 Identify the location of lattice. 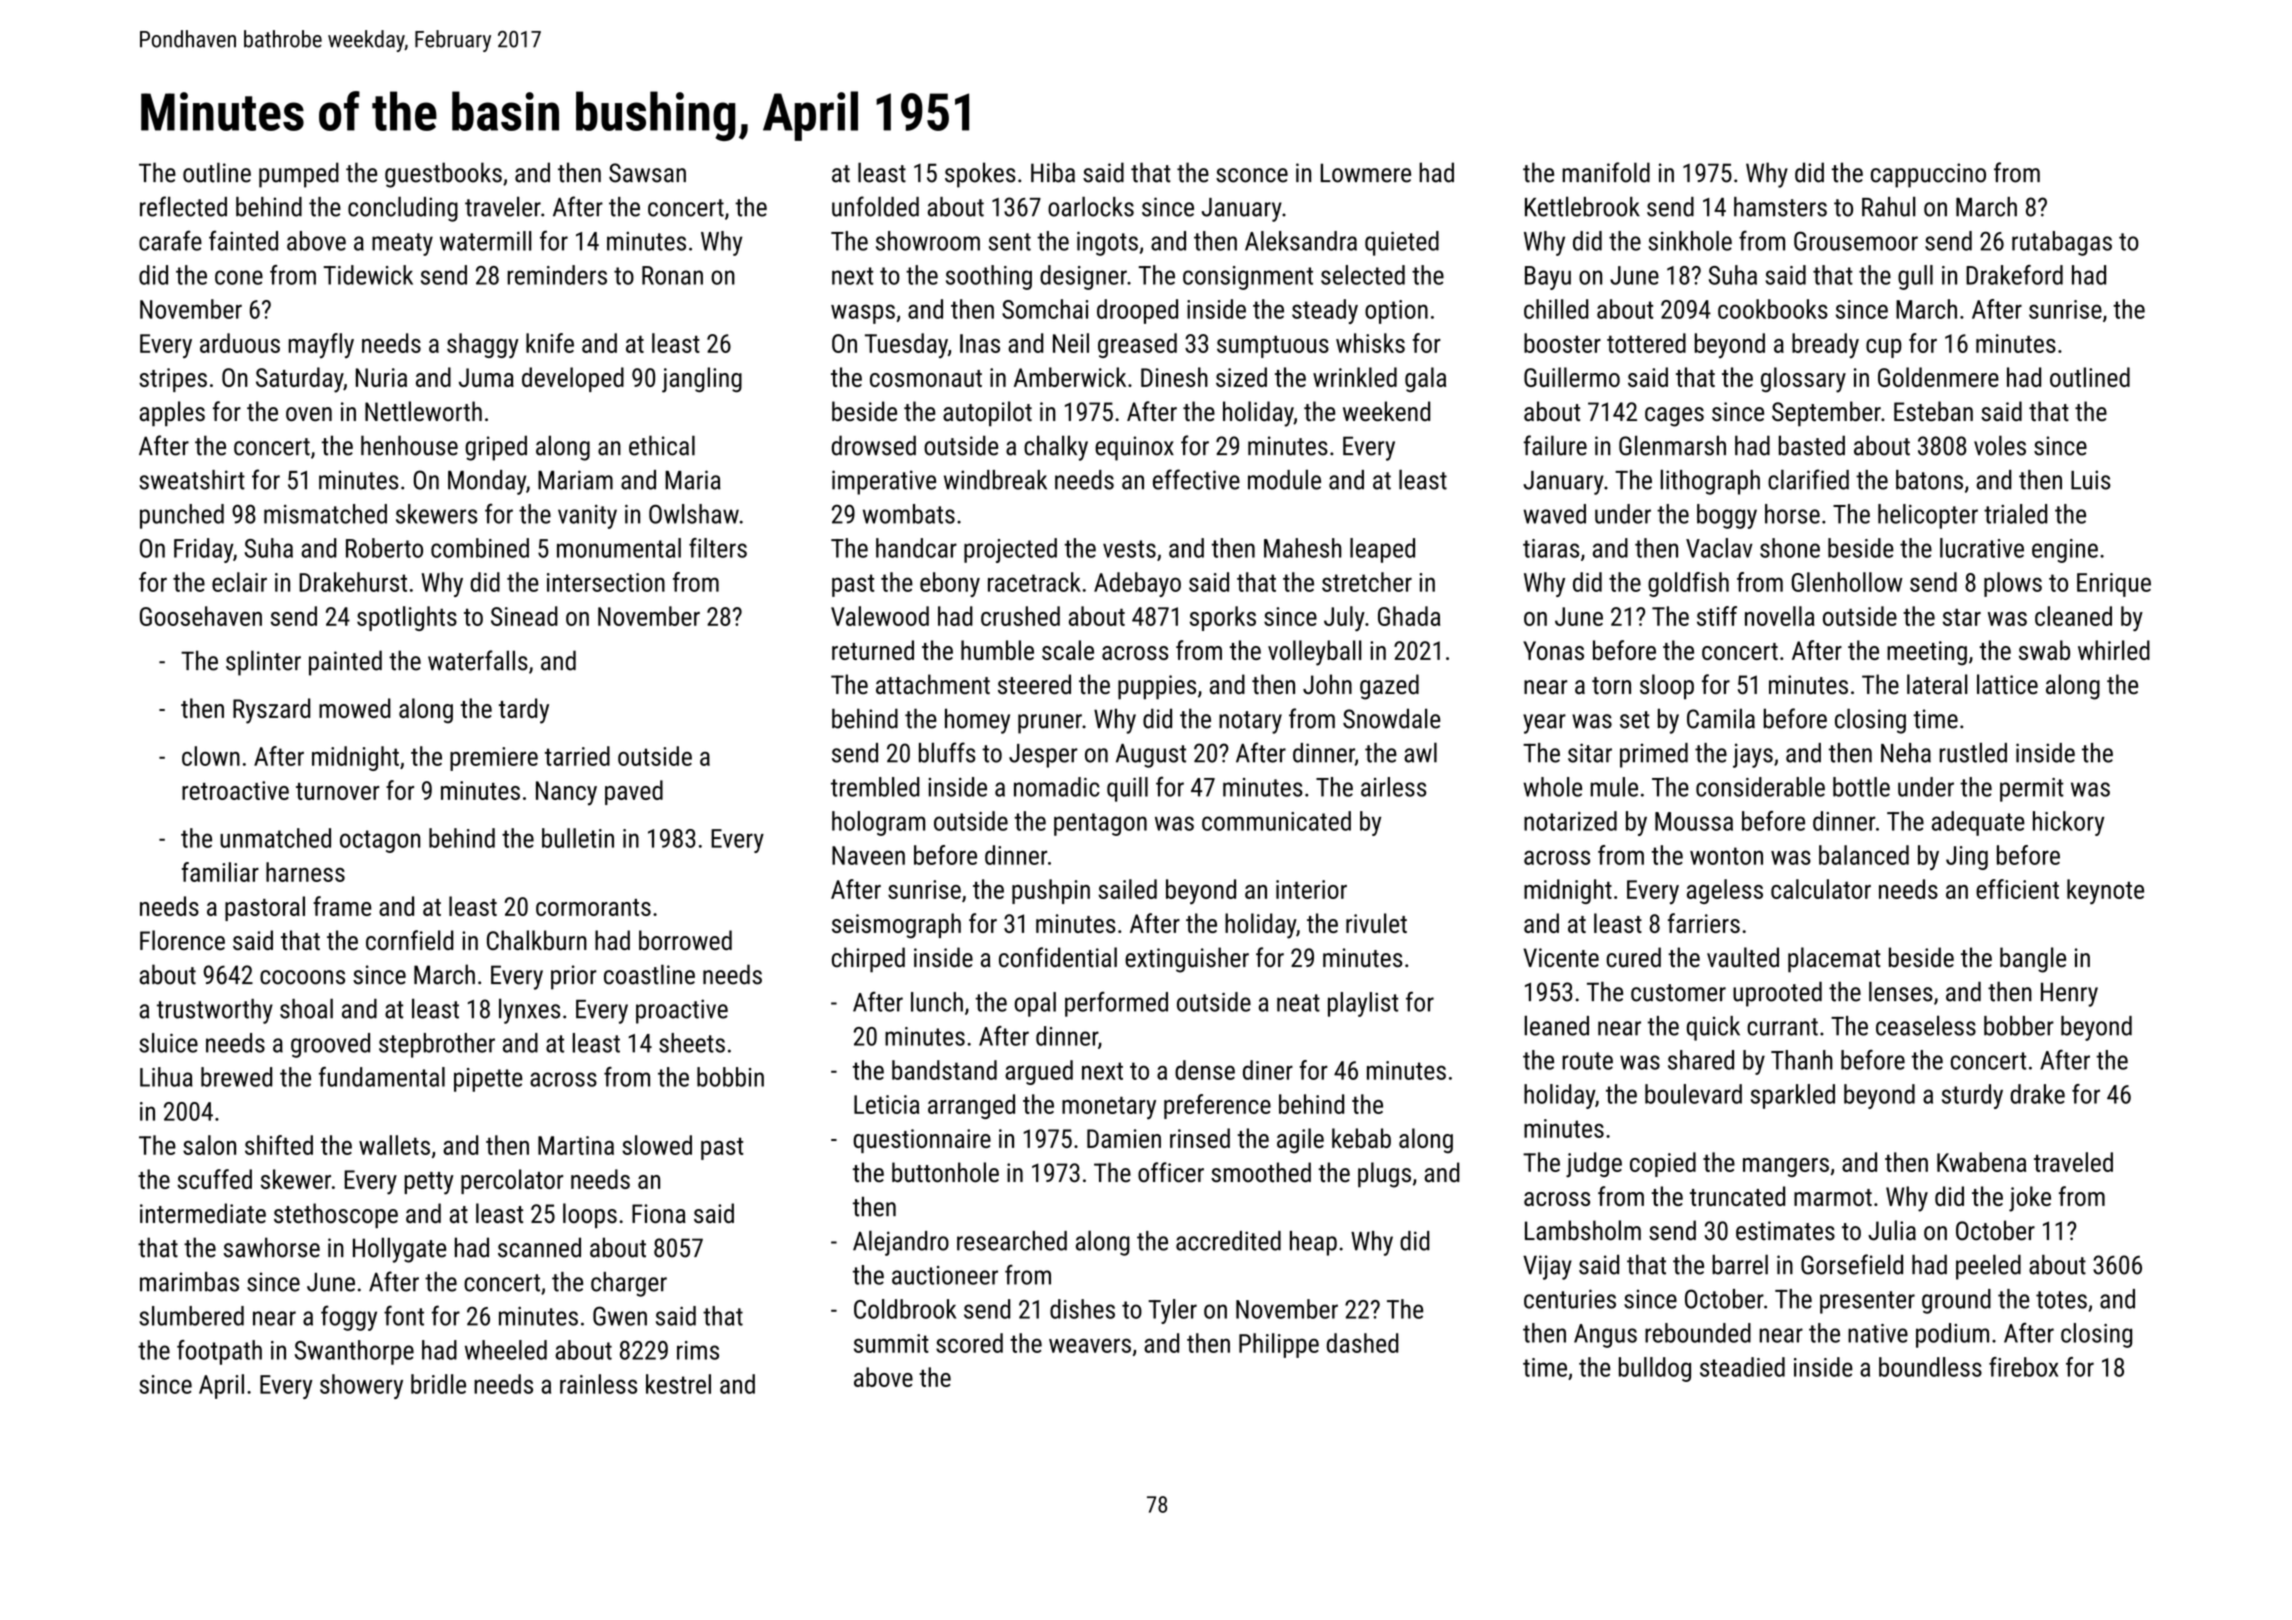
(2007, 684).
